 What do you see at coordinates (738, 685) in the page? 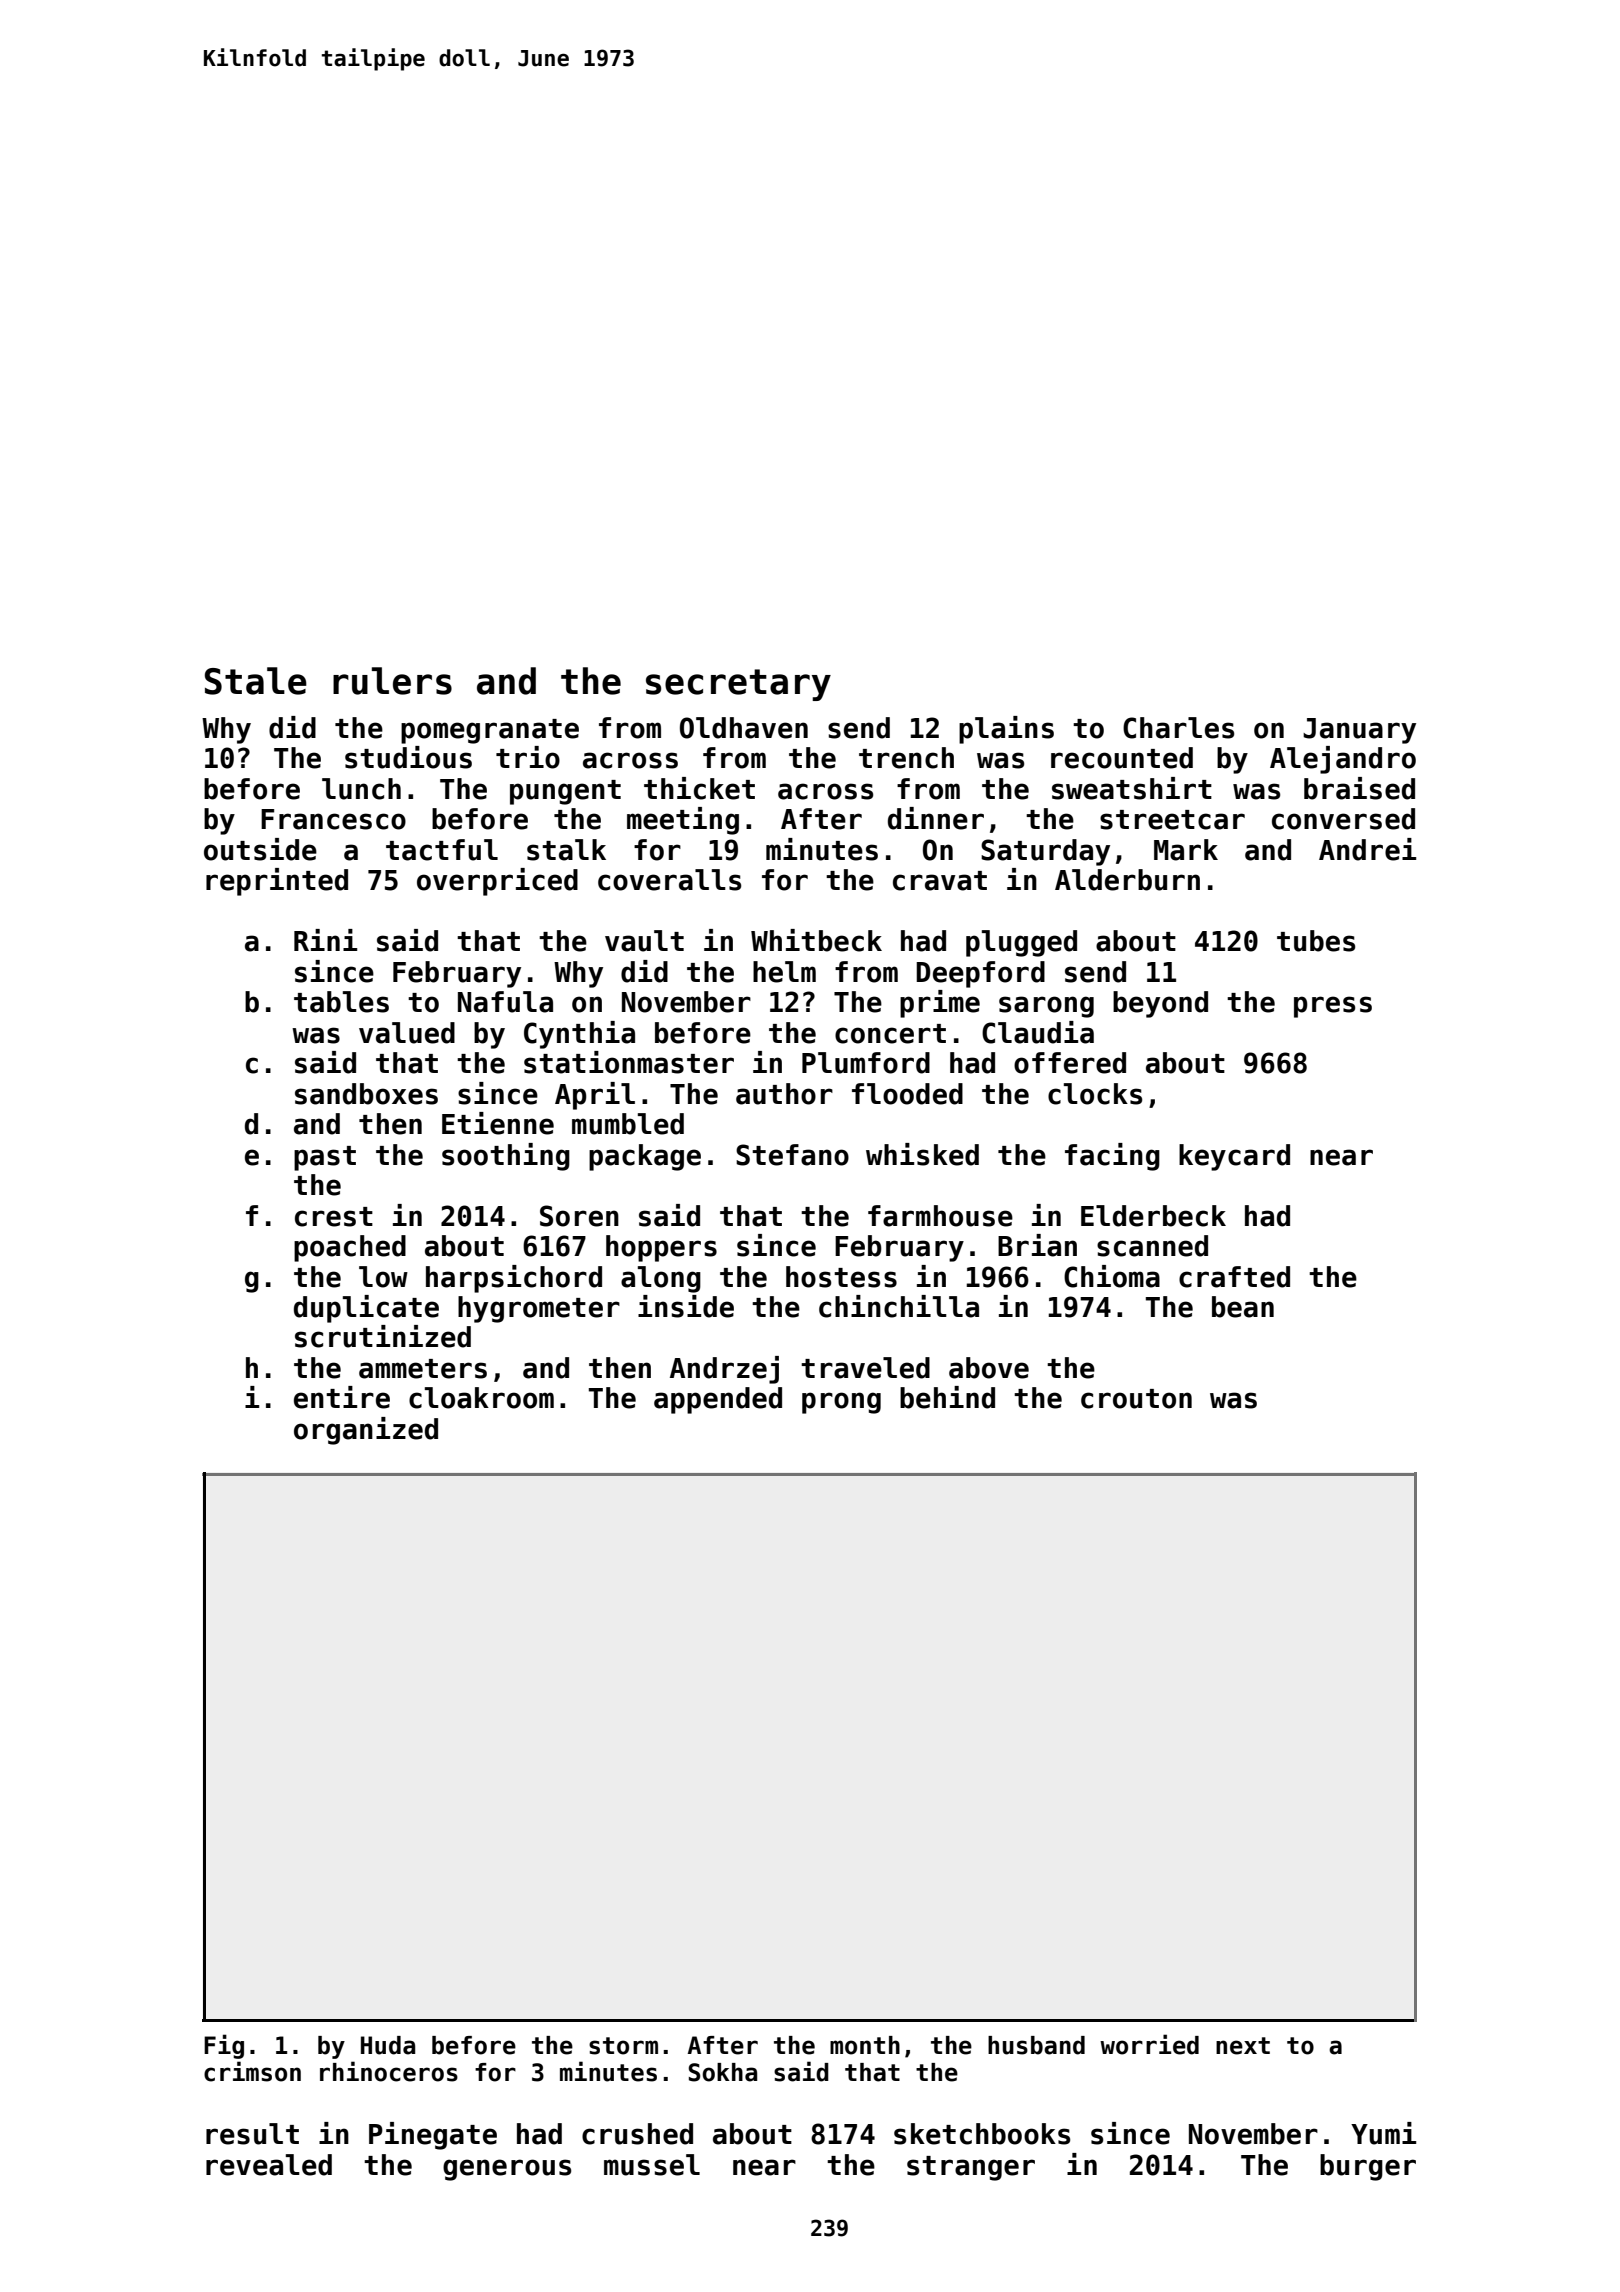
I see `secretary` at bounding box center [738, 685].
